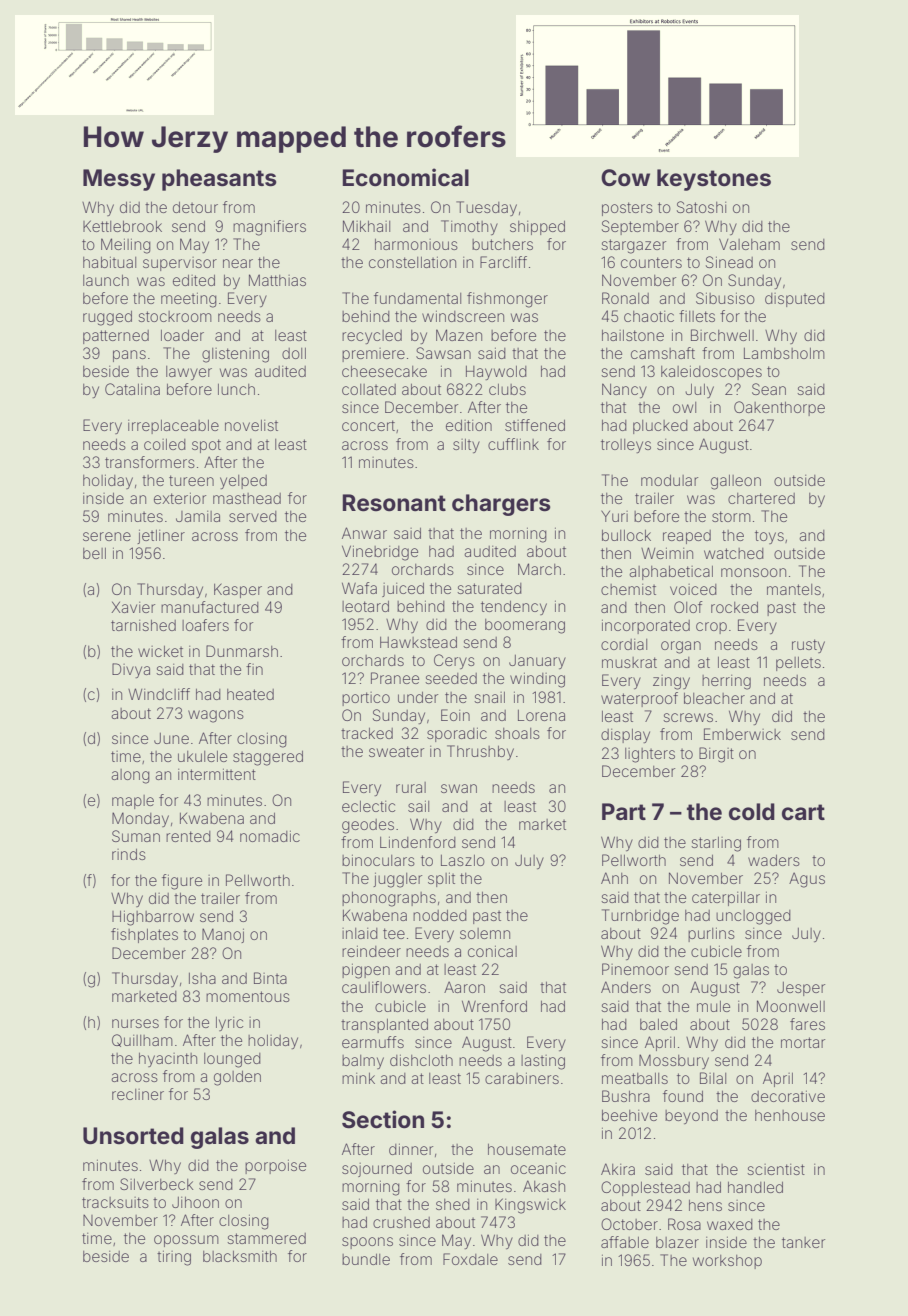 This screenshot has height=1316, width=908. I want to click on Cow, so click(625, 178).
